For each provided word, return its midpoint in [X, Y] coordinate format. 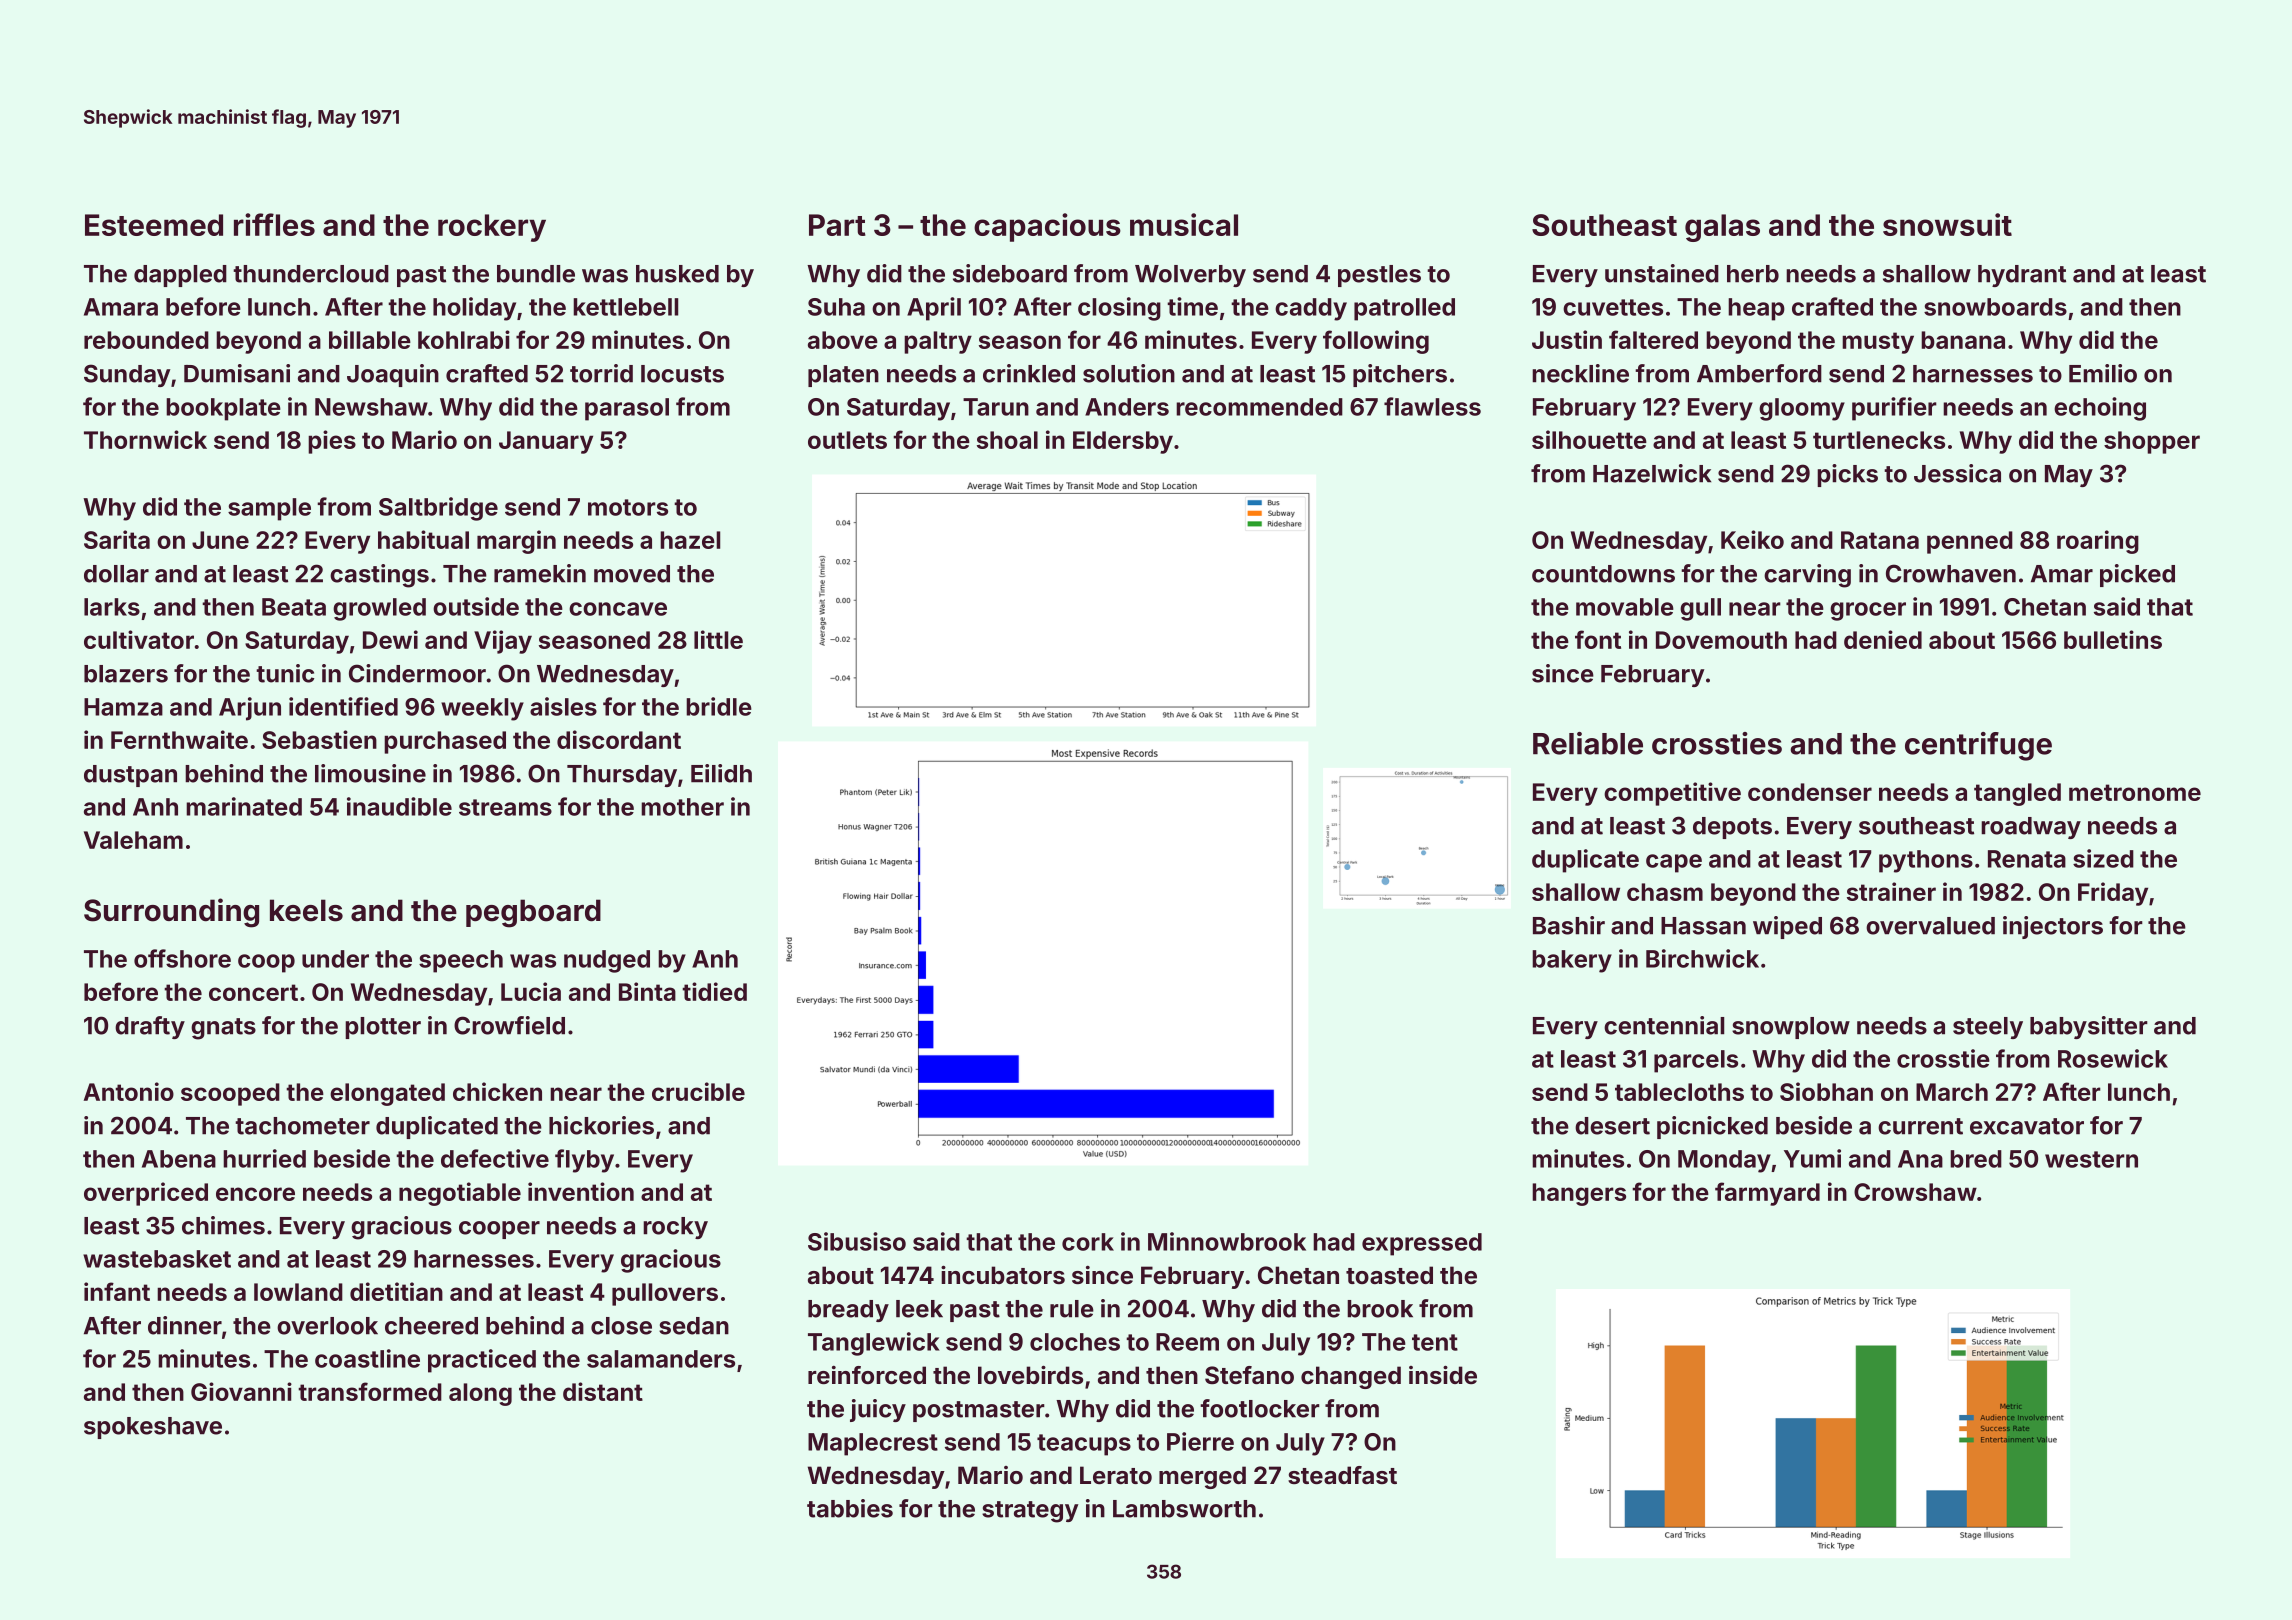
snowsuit [1947, 224]
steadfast [1342, 1475]
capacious [1047, 227]
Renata [2027, 859]
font [1598, 639]
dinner [185, 1325]
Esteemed [154, 225]
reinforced [867, 1375]
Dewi [390, 639]
